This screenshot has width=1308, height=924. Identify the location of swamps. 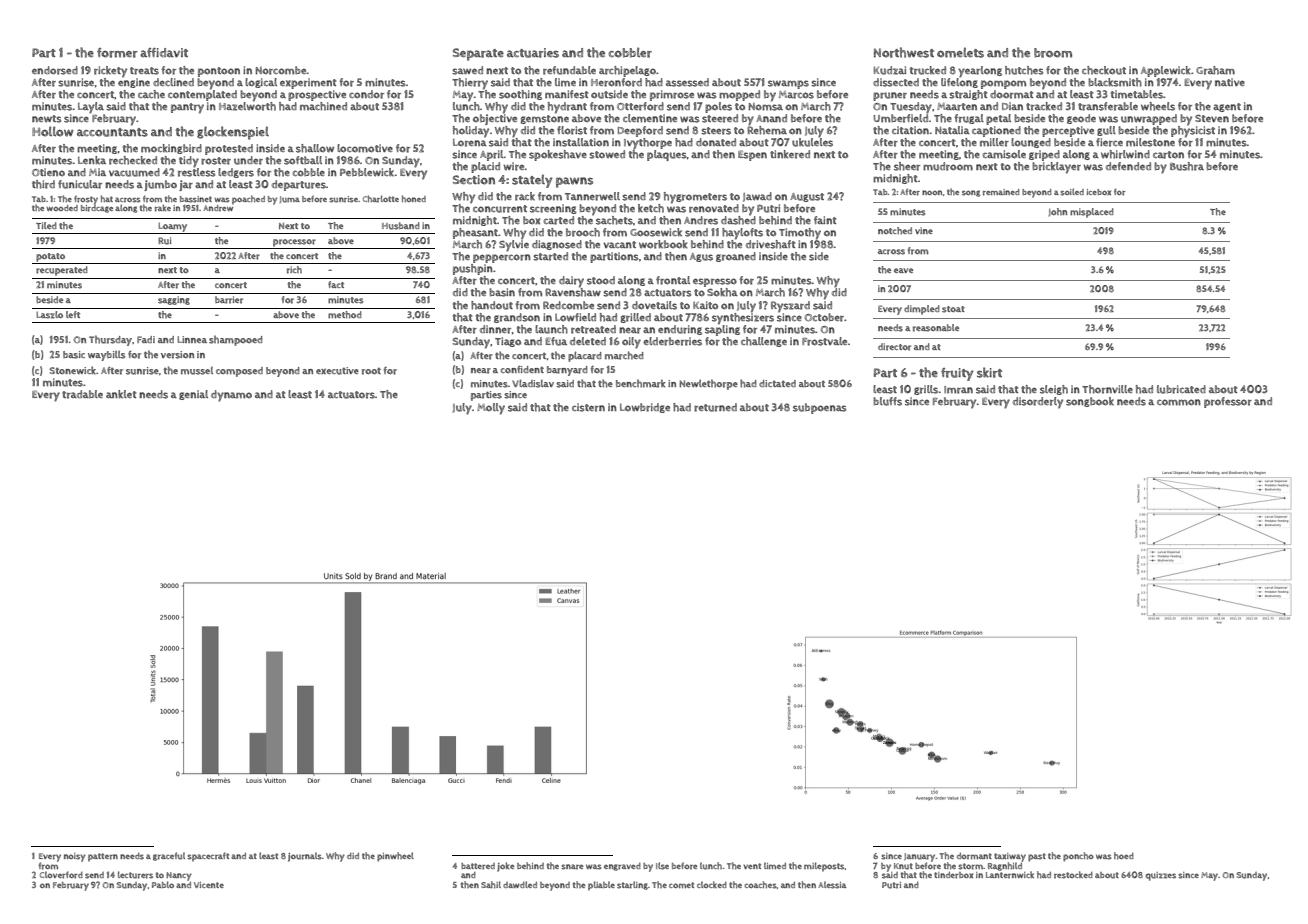
(788, 84).
